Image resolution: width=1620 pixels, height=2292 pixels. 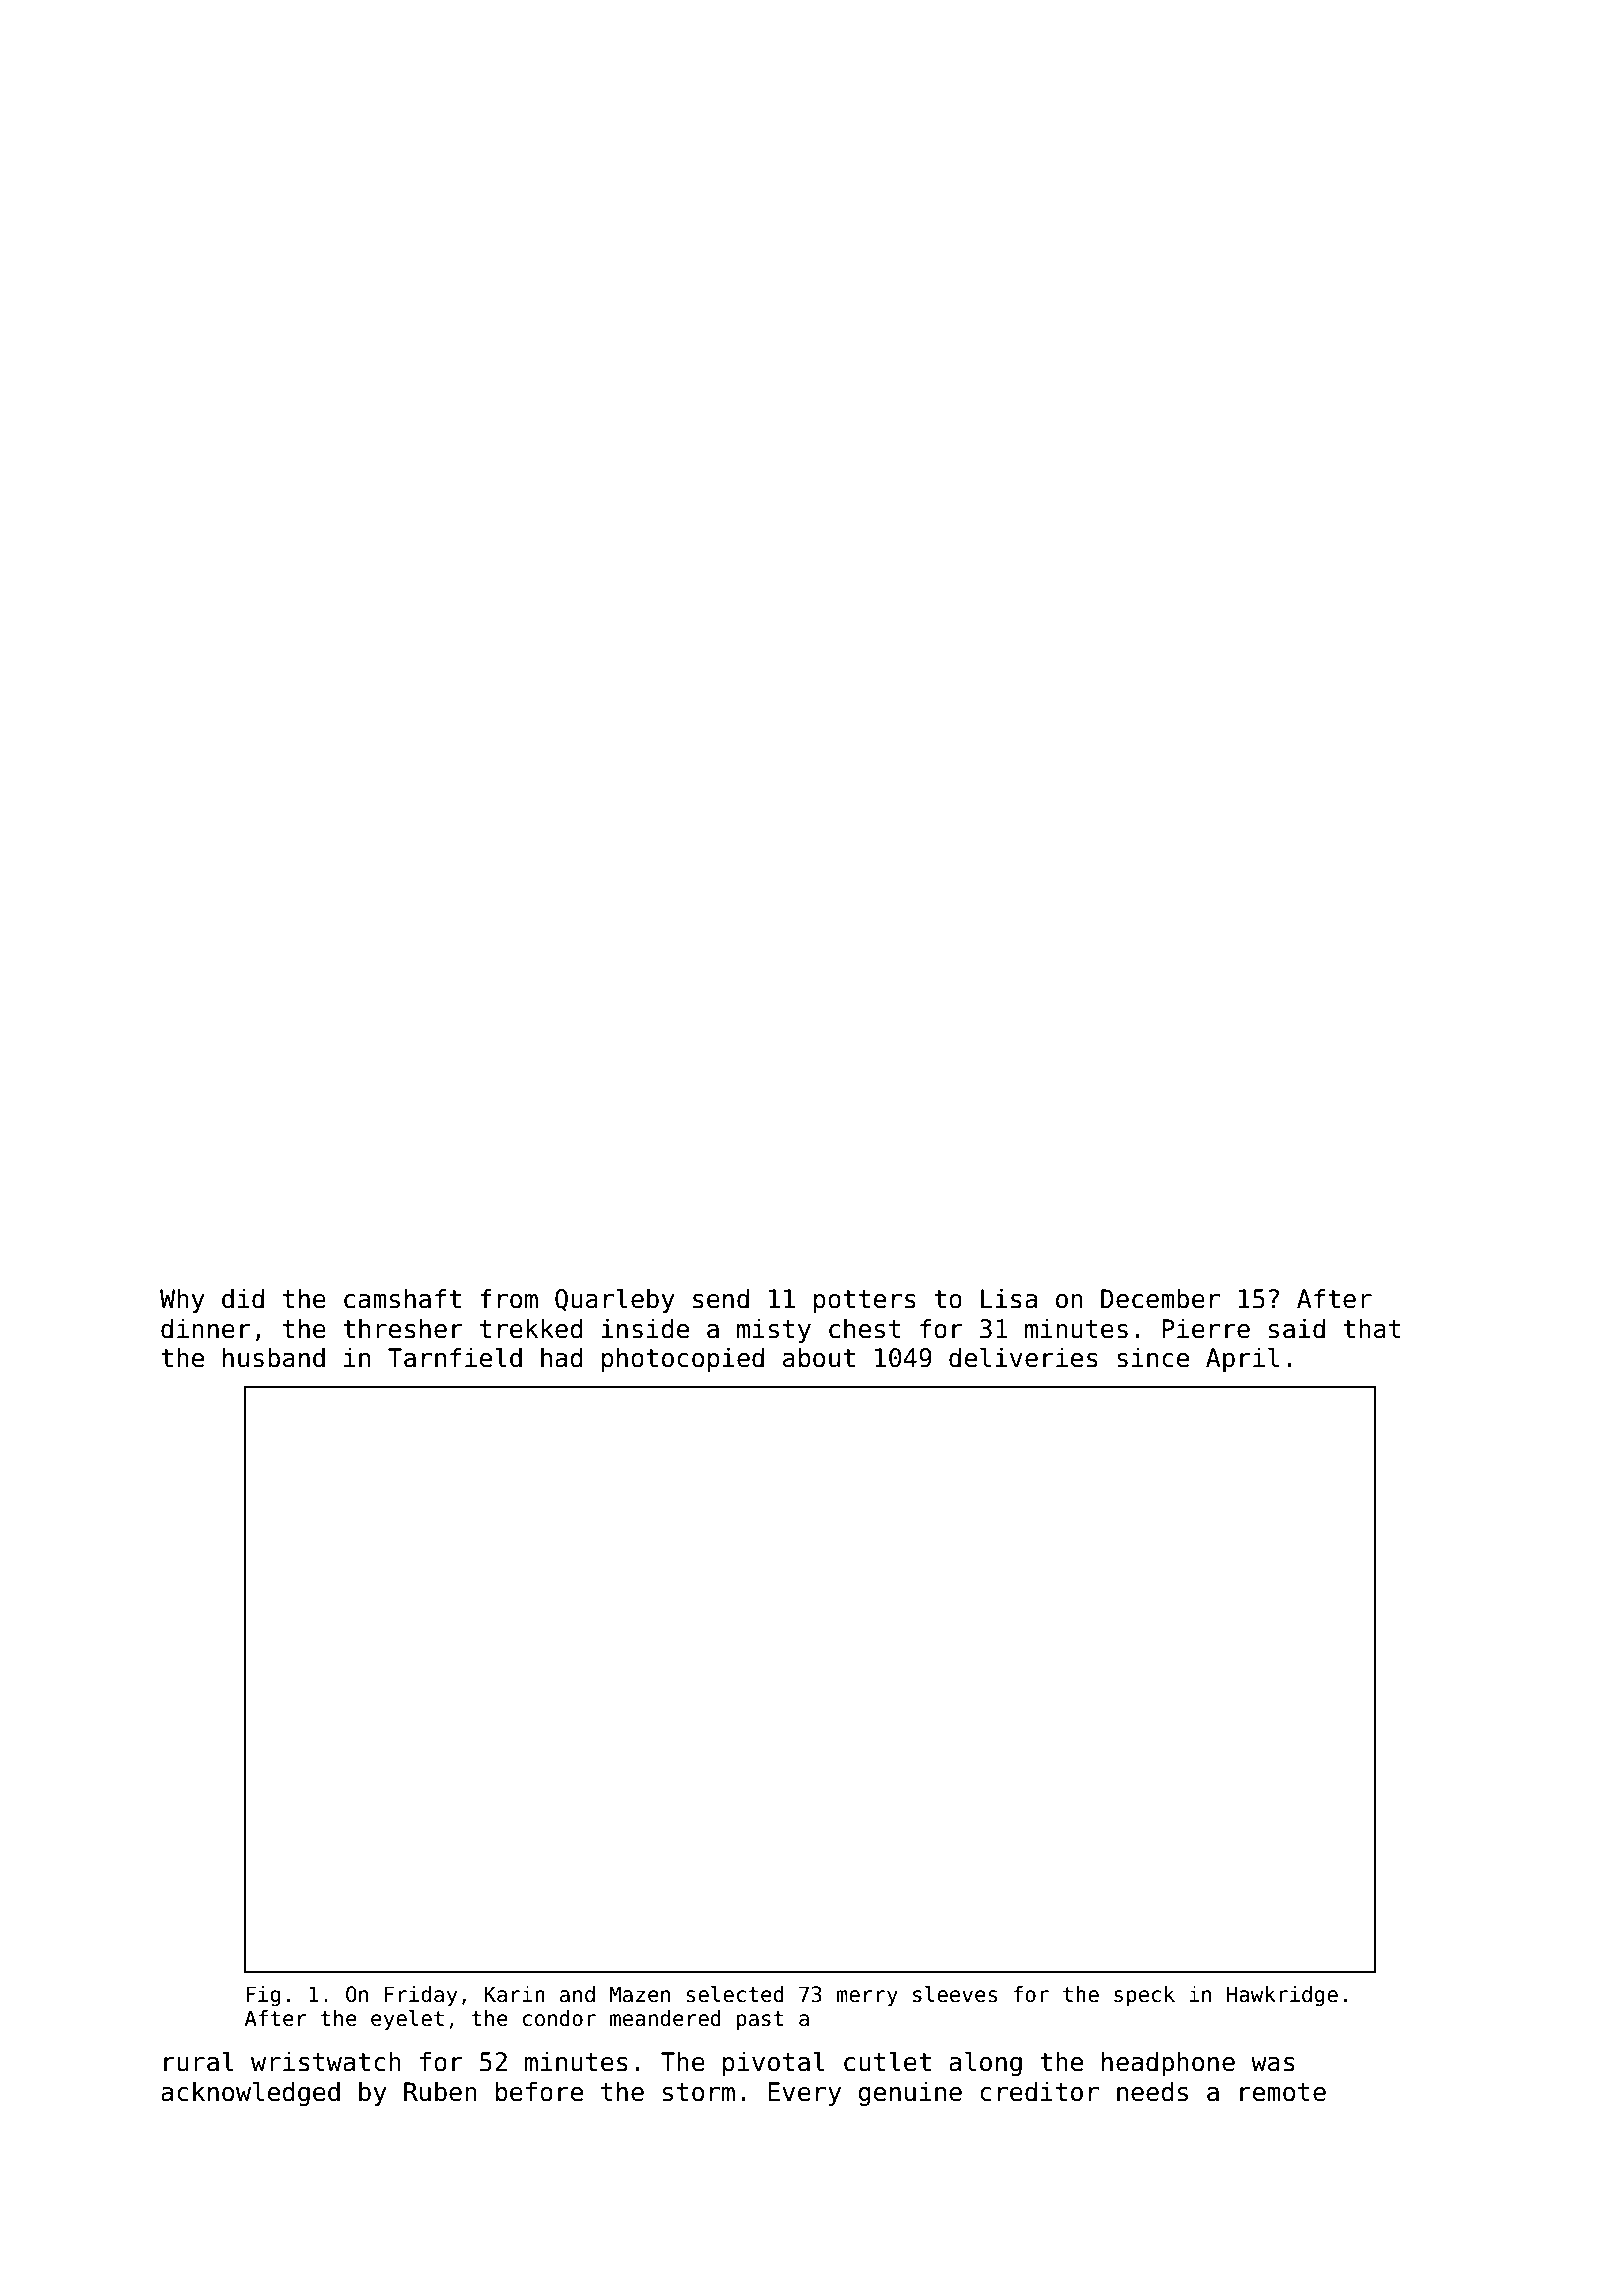 I want to click on photocopied, so click(x=683, y=1359).
